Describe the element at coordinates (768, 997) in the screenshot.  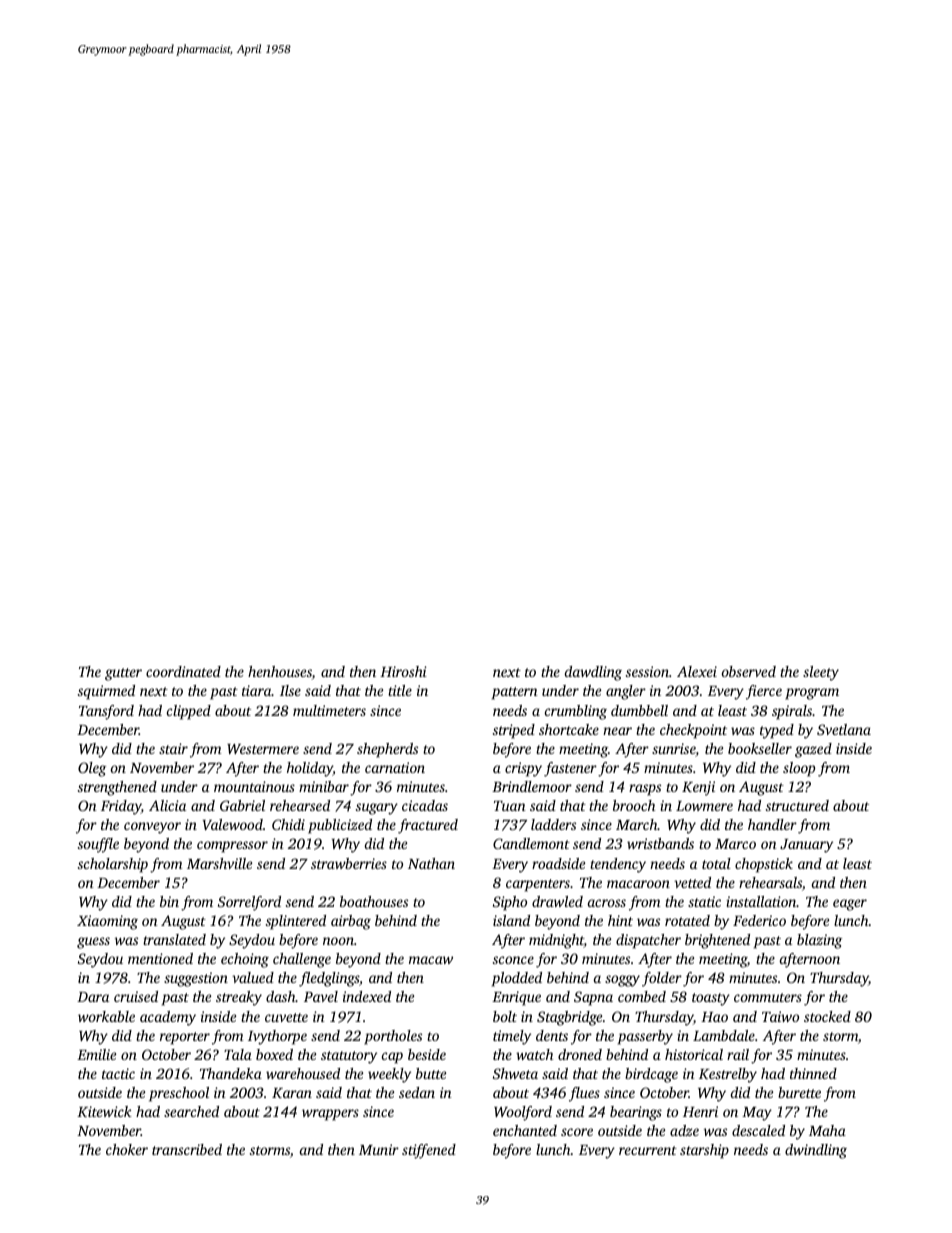
I see `commuters` at that location.
